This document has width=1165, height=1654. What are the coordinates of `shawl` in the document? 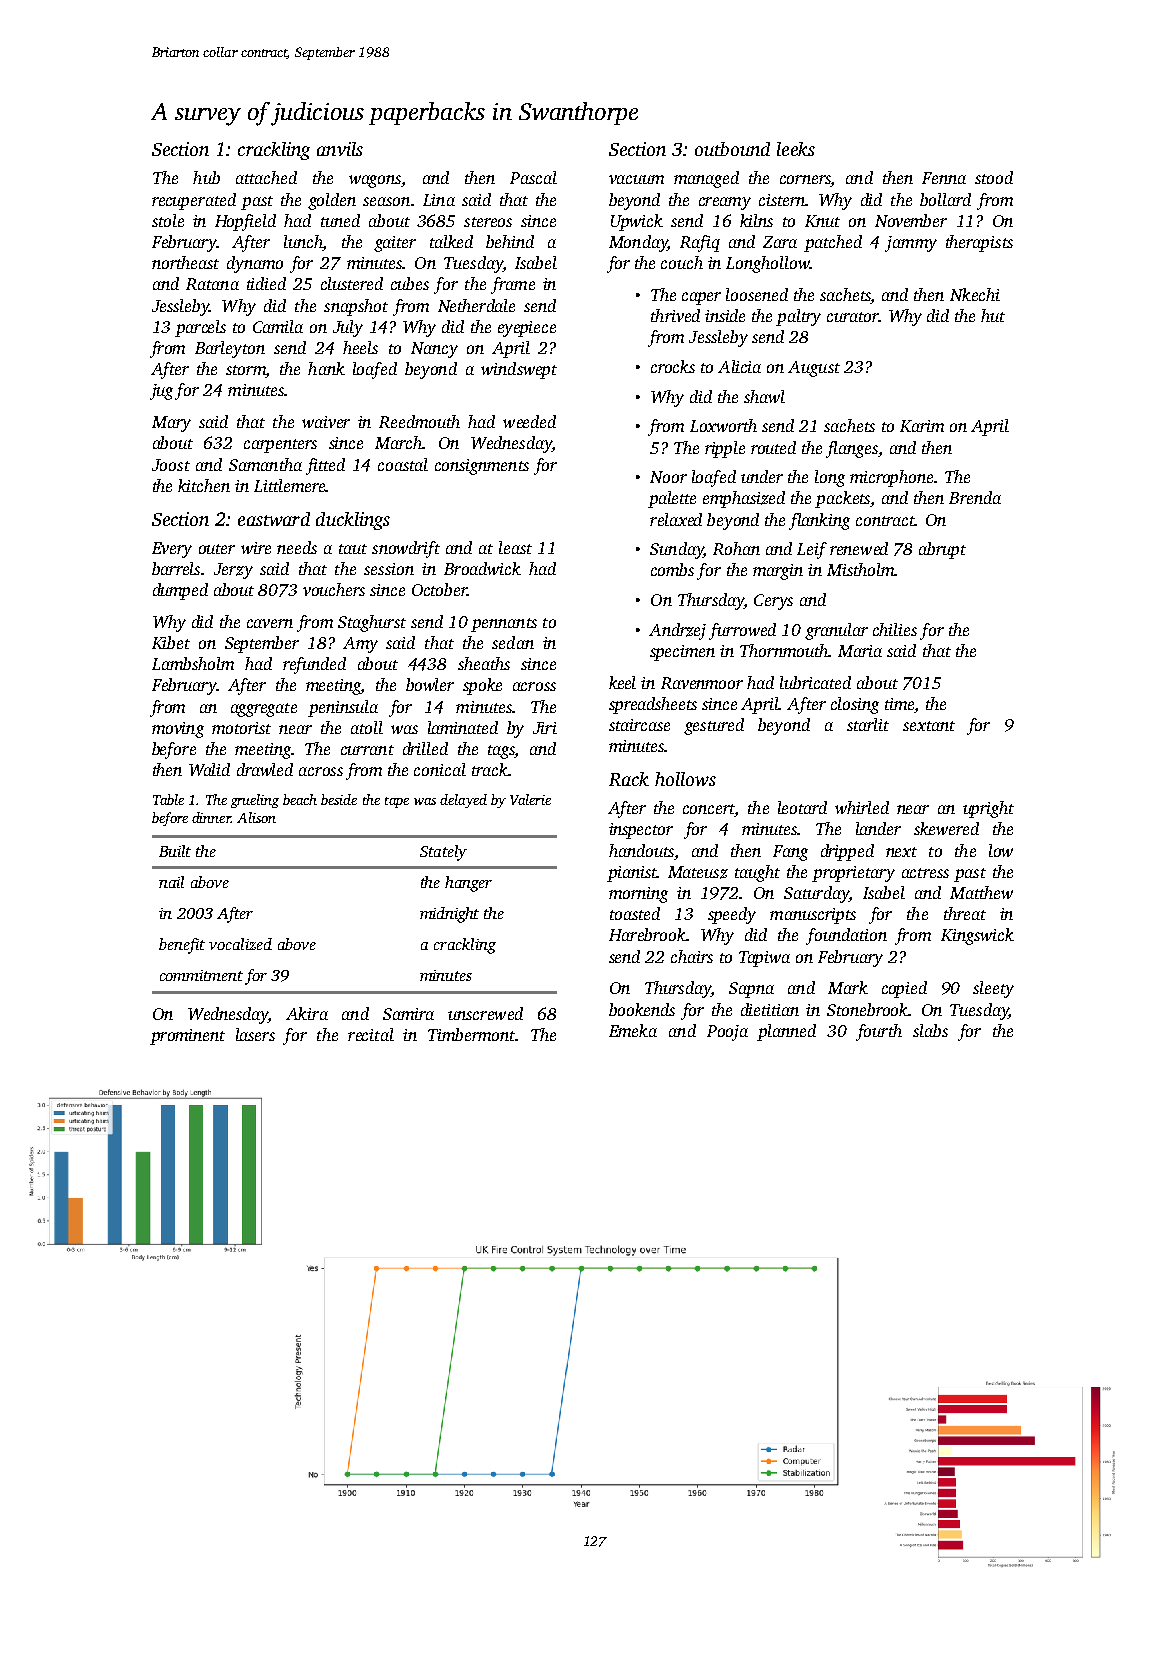 It's located at (764, 396).
